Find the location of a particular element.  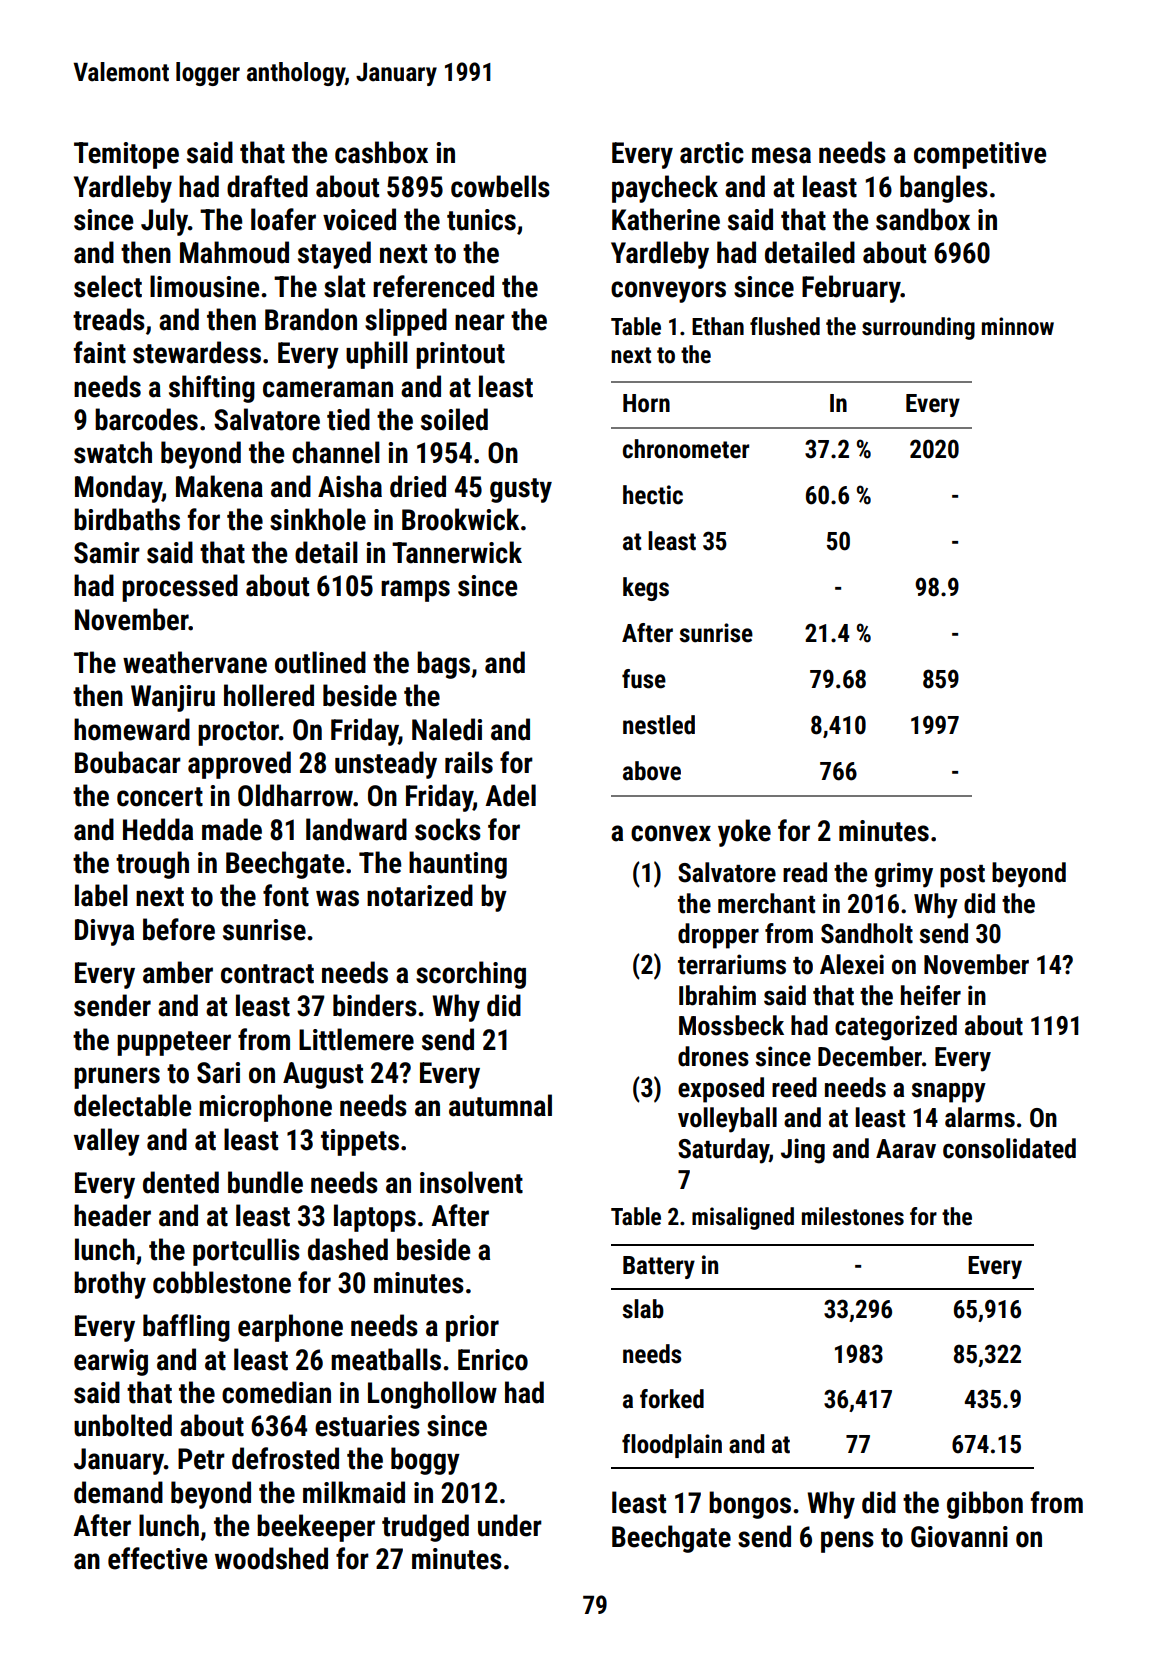

limousine is located at coordinates (204, 286).
